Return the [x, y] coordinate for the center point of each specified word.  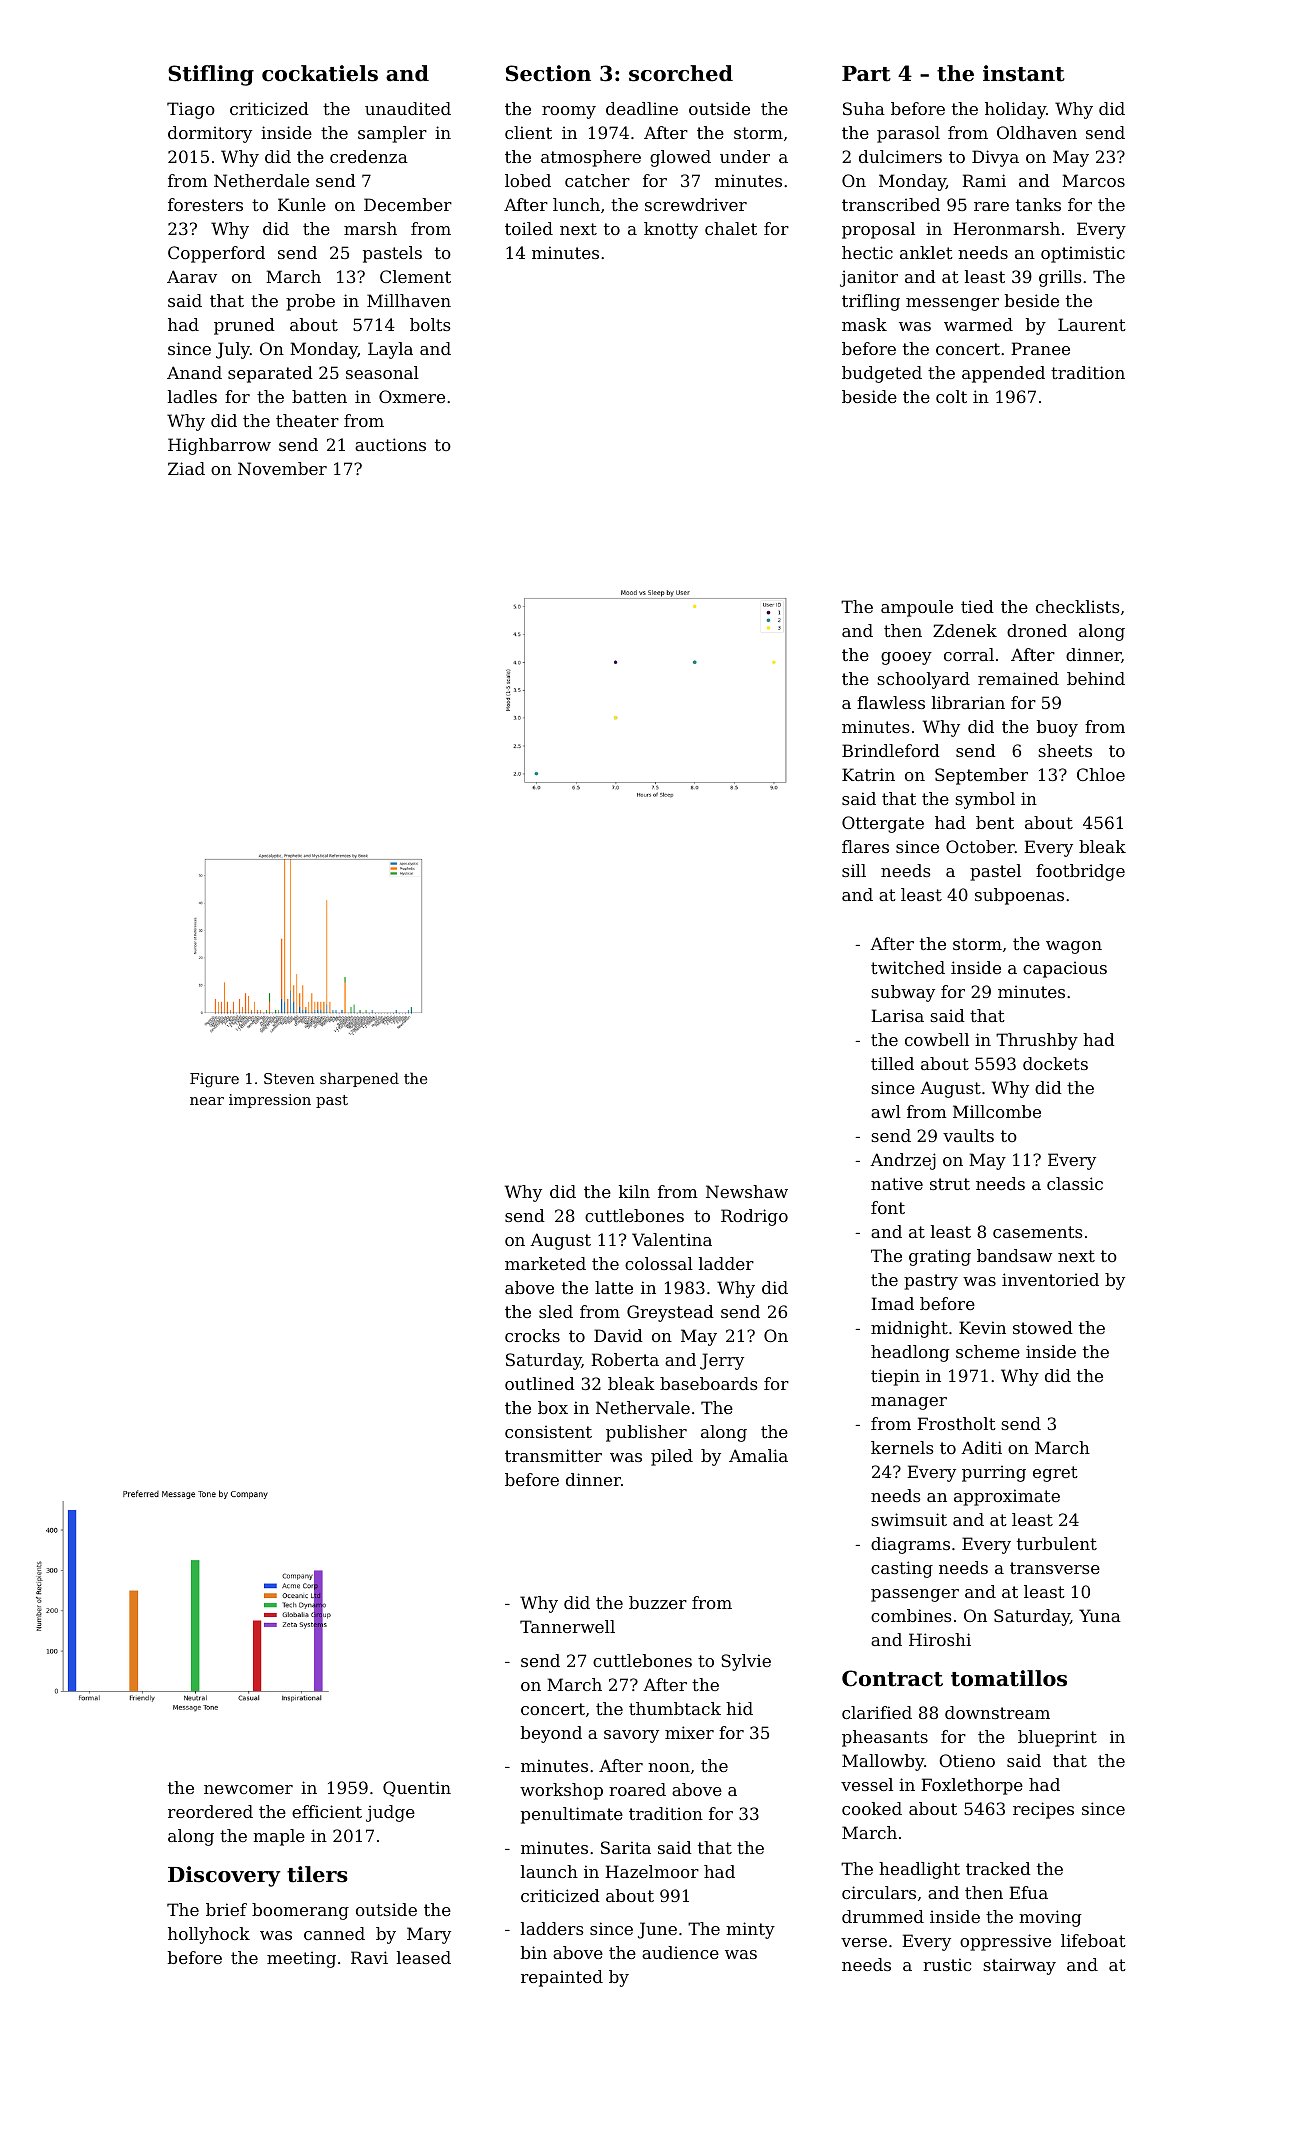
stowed [1043, 1327]
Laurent [1092, 324]
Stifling [211, 75]
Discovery [224, 1876]
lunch [576, 204]
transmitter [553, 1455]
